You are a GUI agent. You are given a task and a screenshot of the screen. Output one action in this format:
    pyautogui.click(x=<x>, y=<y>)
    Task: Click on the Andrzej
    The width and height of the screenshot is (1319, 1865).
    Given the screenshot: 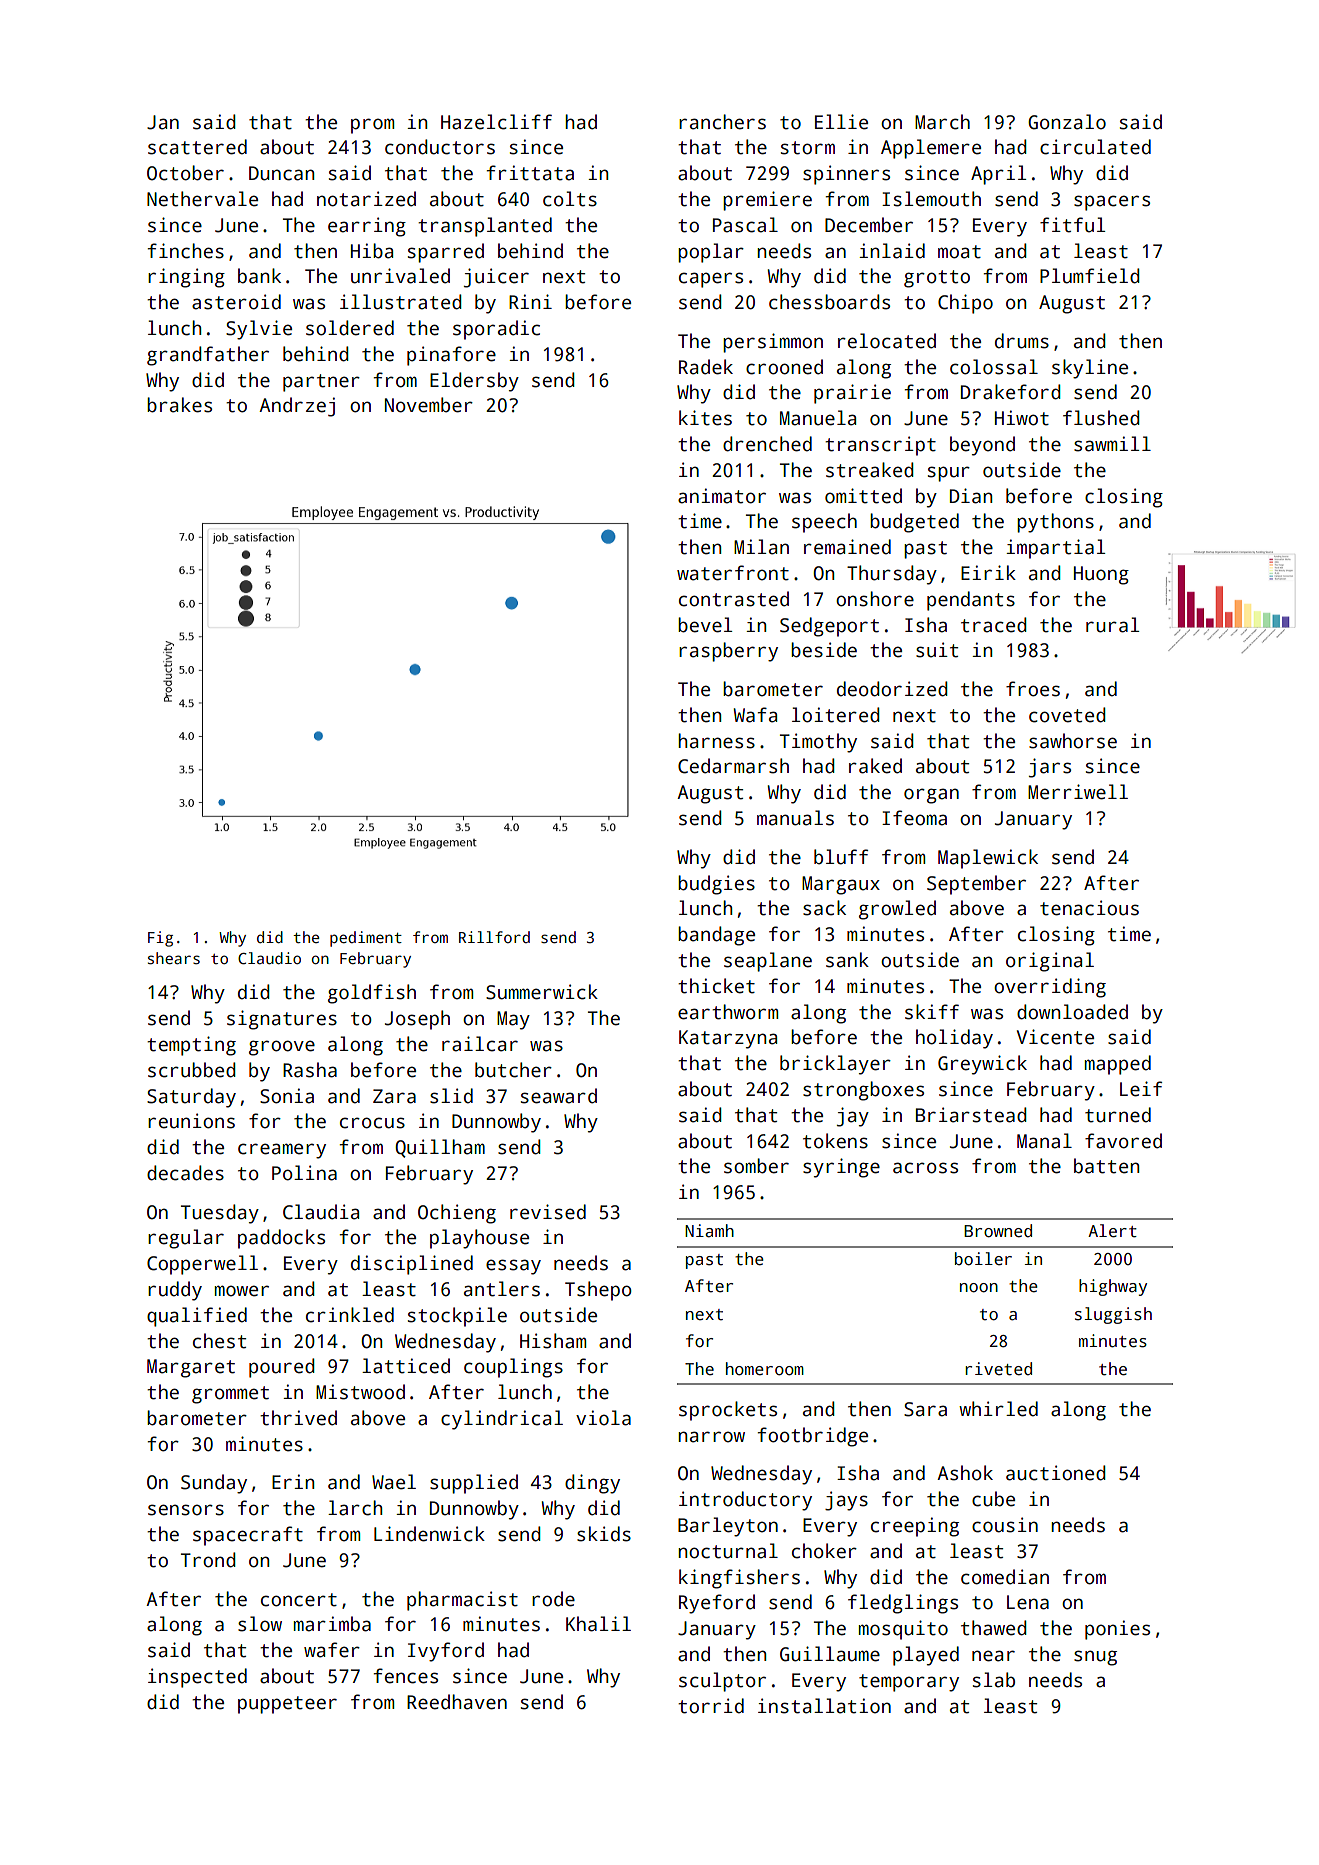 What is the action you would take?
    pyautogui.click(x=297, y=407)
